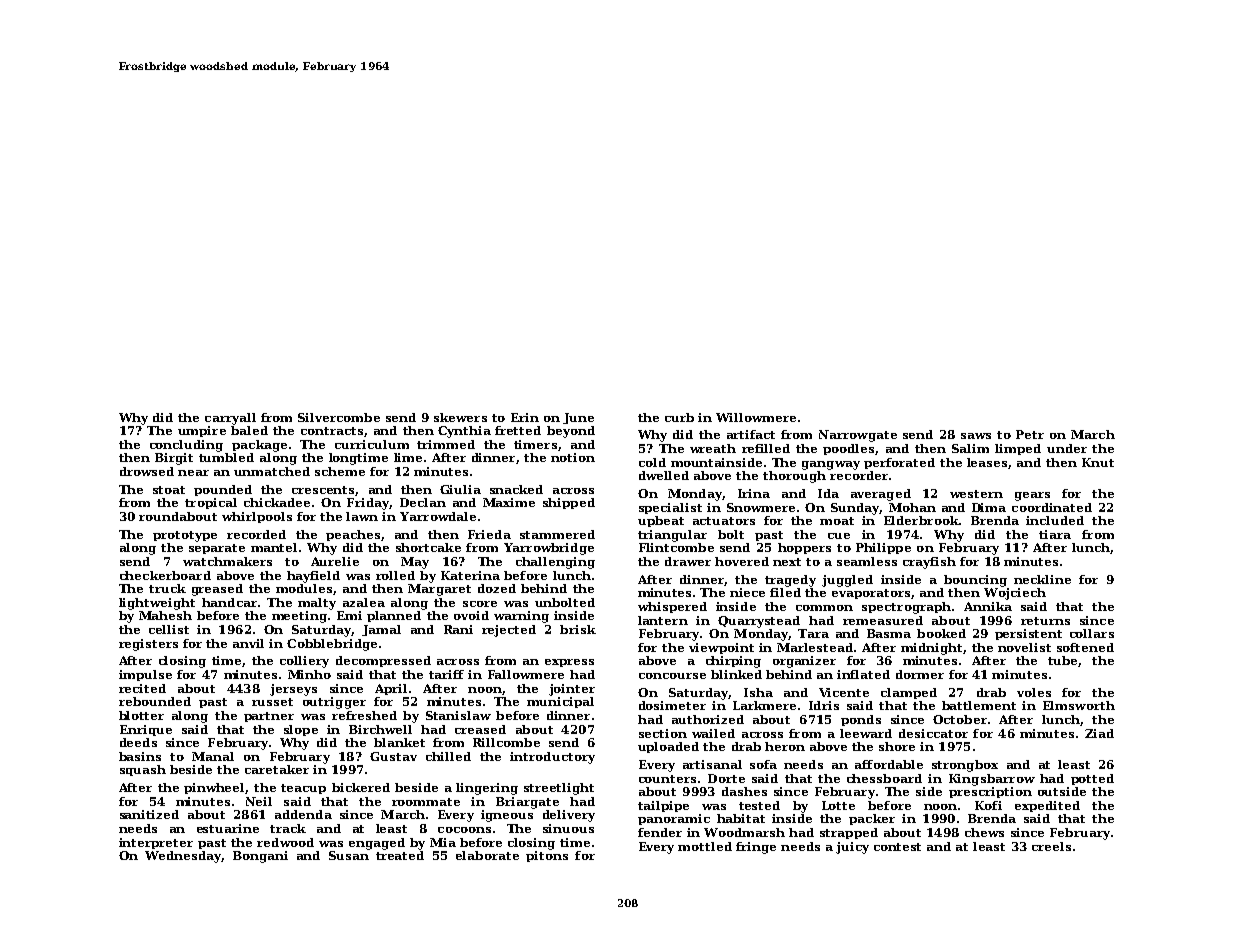 The image size is (1233, 952). What do you see at coordinates (339, 417) in the screenshot?
I see `Silvercombe` at bounding box center [339, 417].
